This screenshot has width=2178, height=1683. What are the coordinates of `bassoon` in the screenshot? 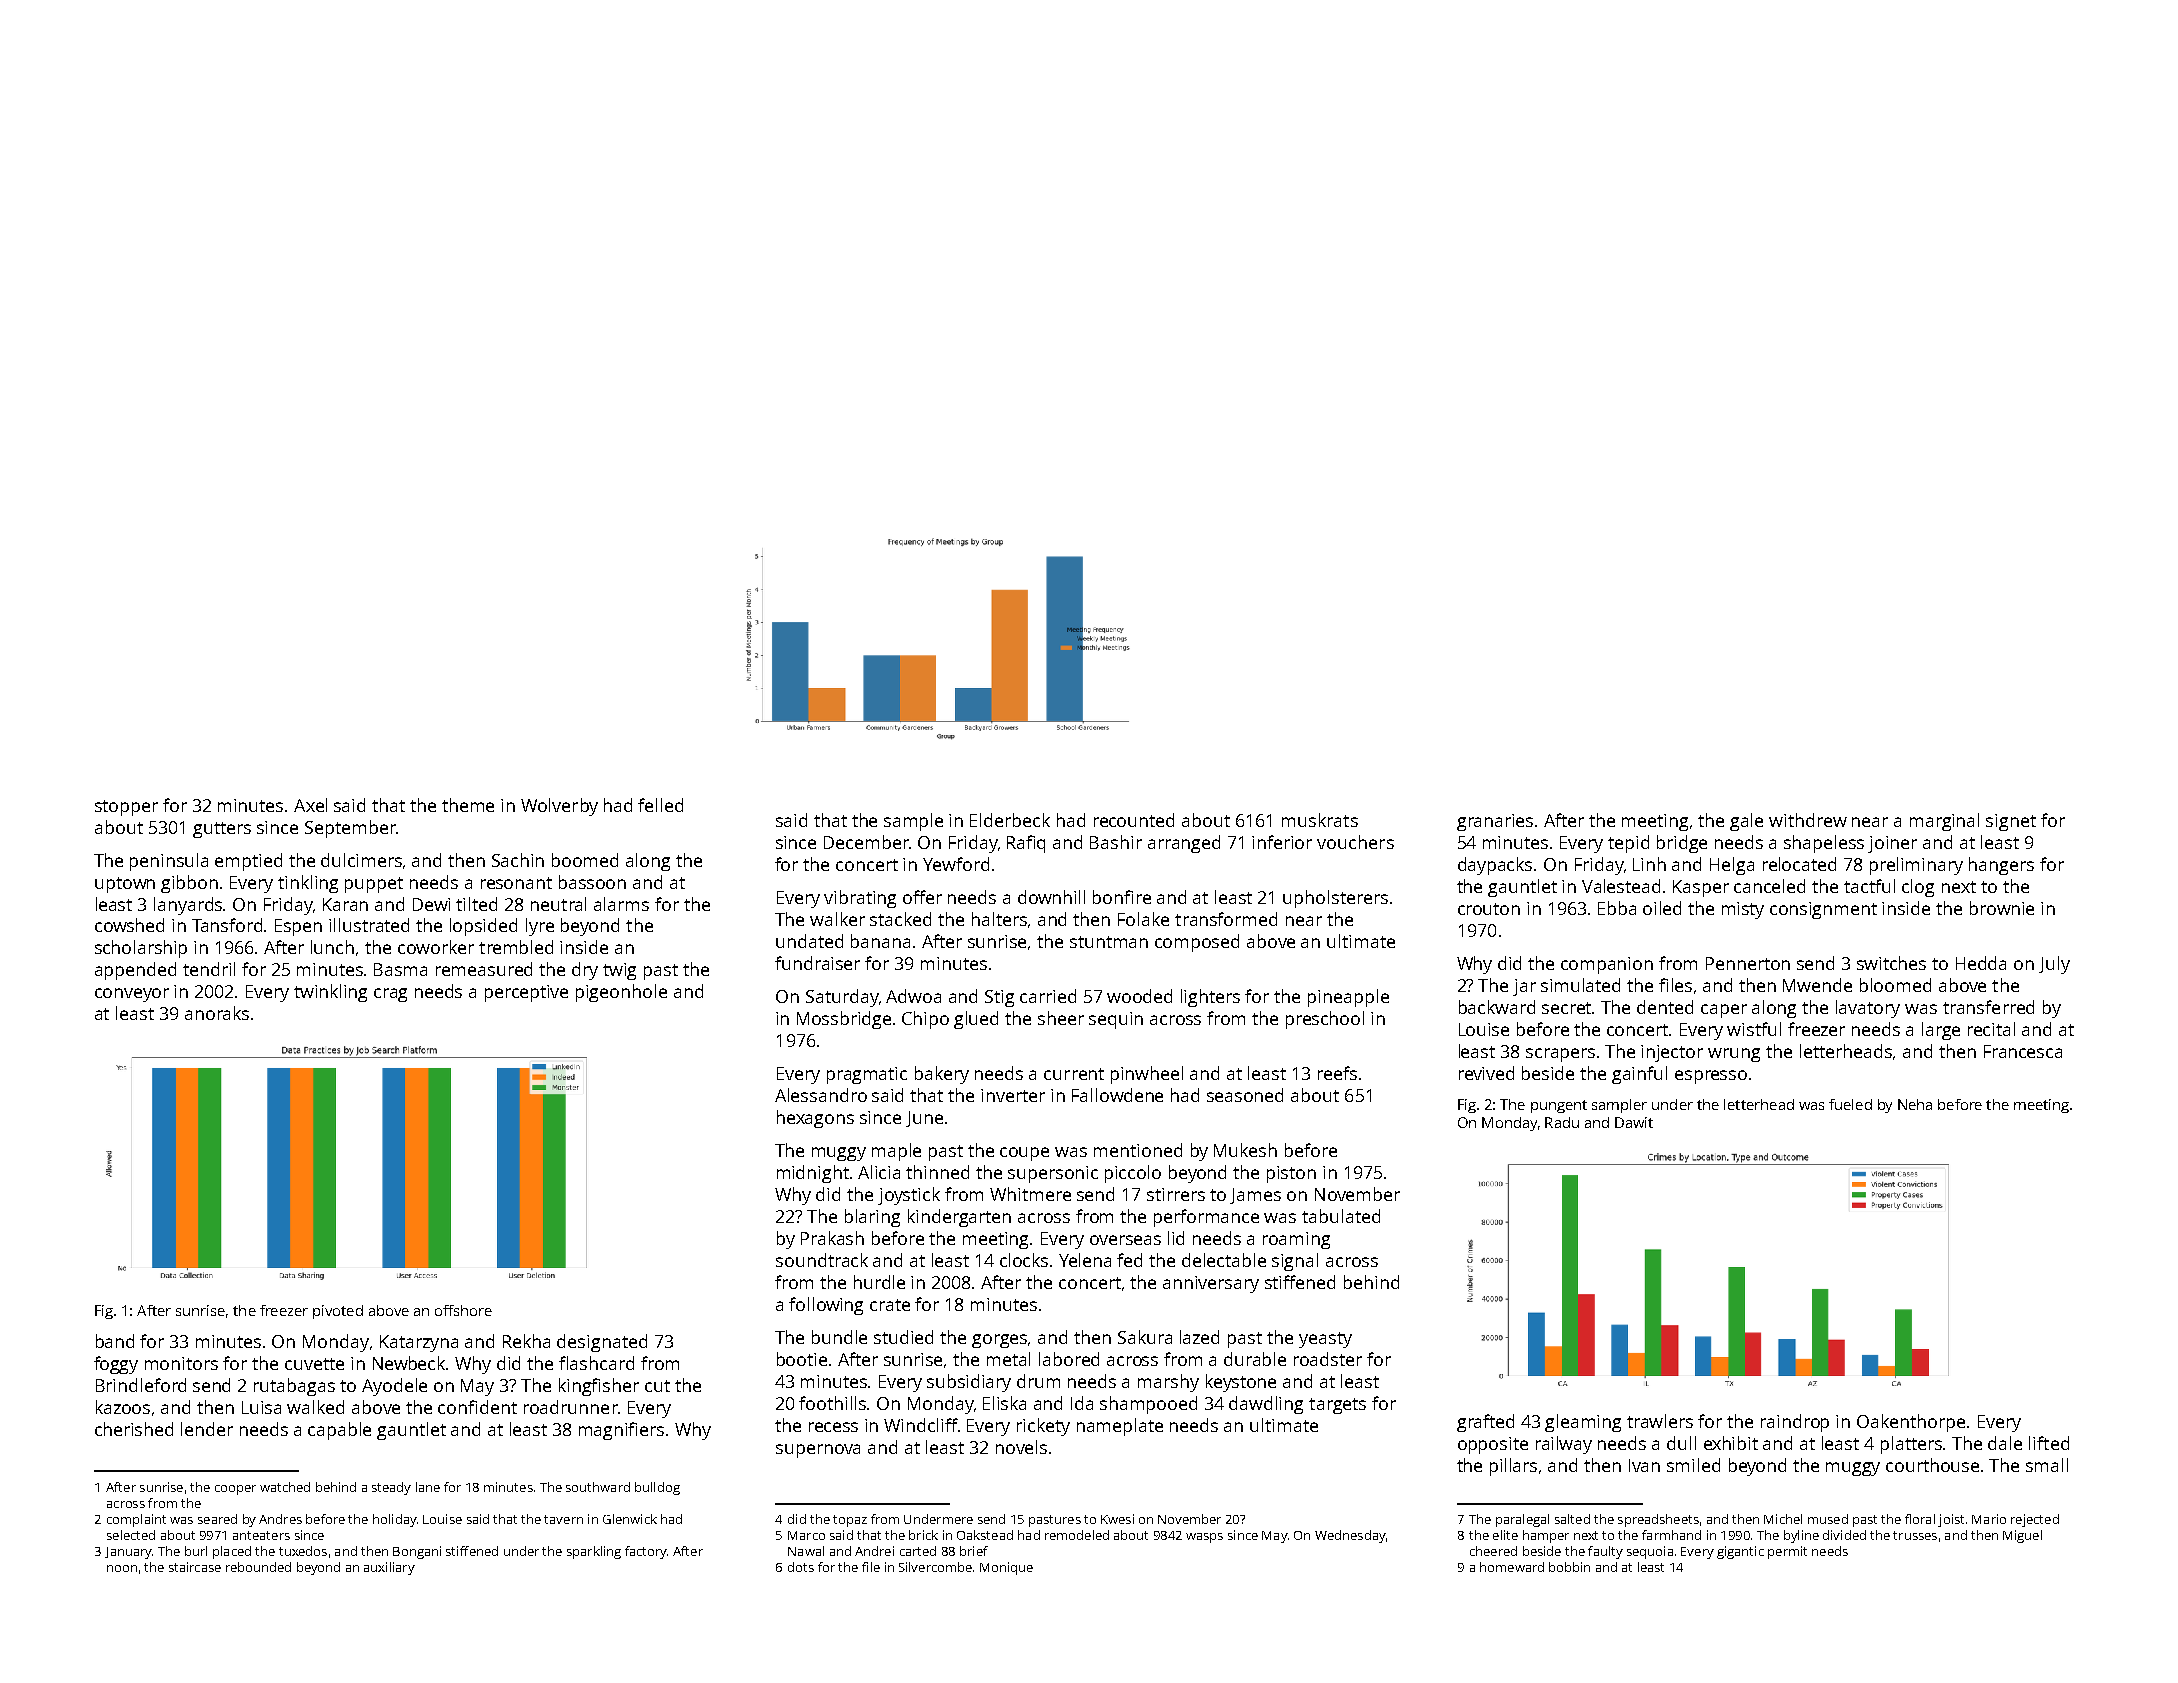 It's located at (592, 882).
